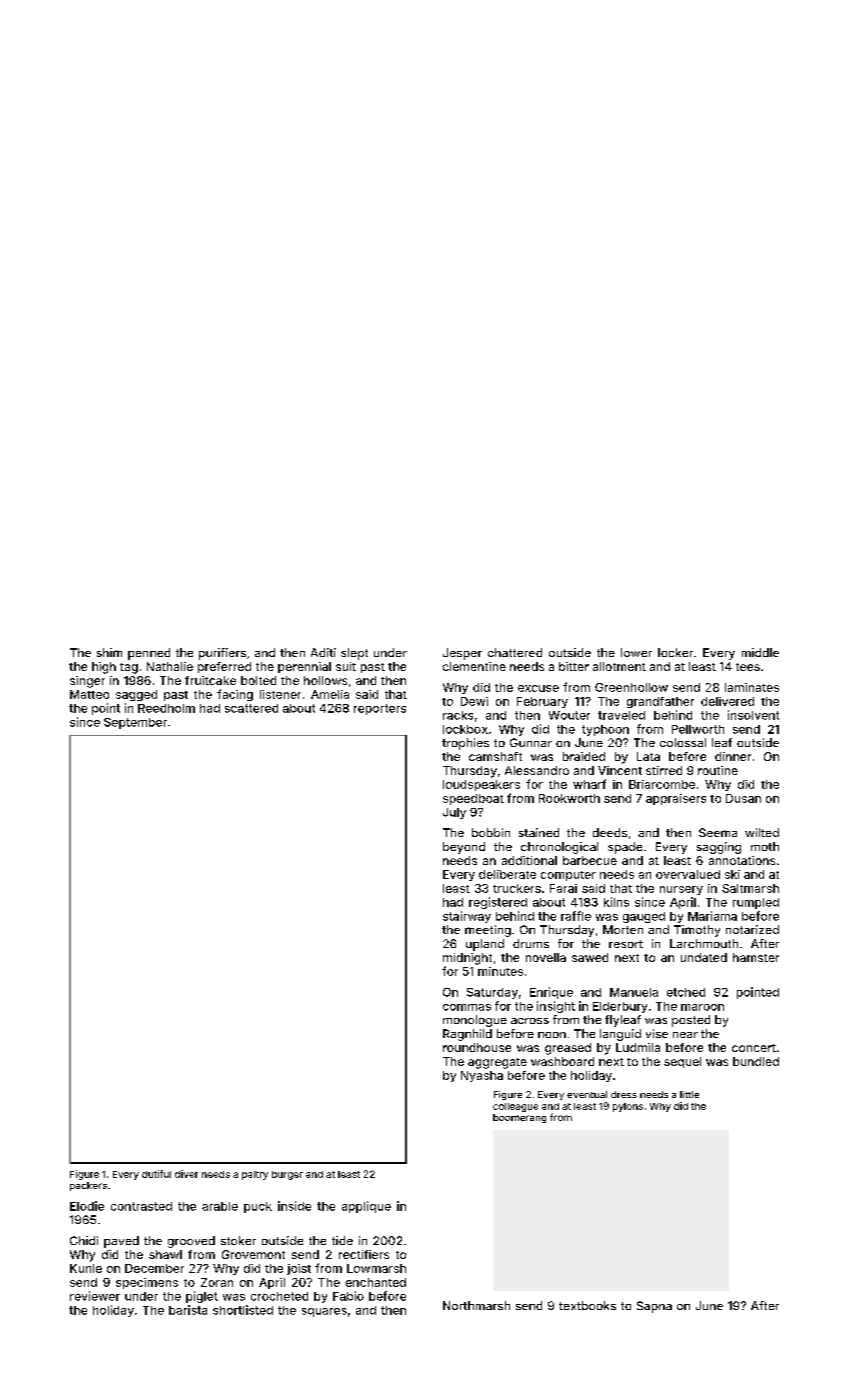 The image size is (849, 1400). What do you see at coordinates (712, 916) in the page?
I see `Mariama` at bounding box center [712, 916].
